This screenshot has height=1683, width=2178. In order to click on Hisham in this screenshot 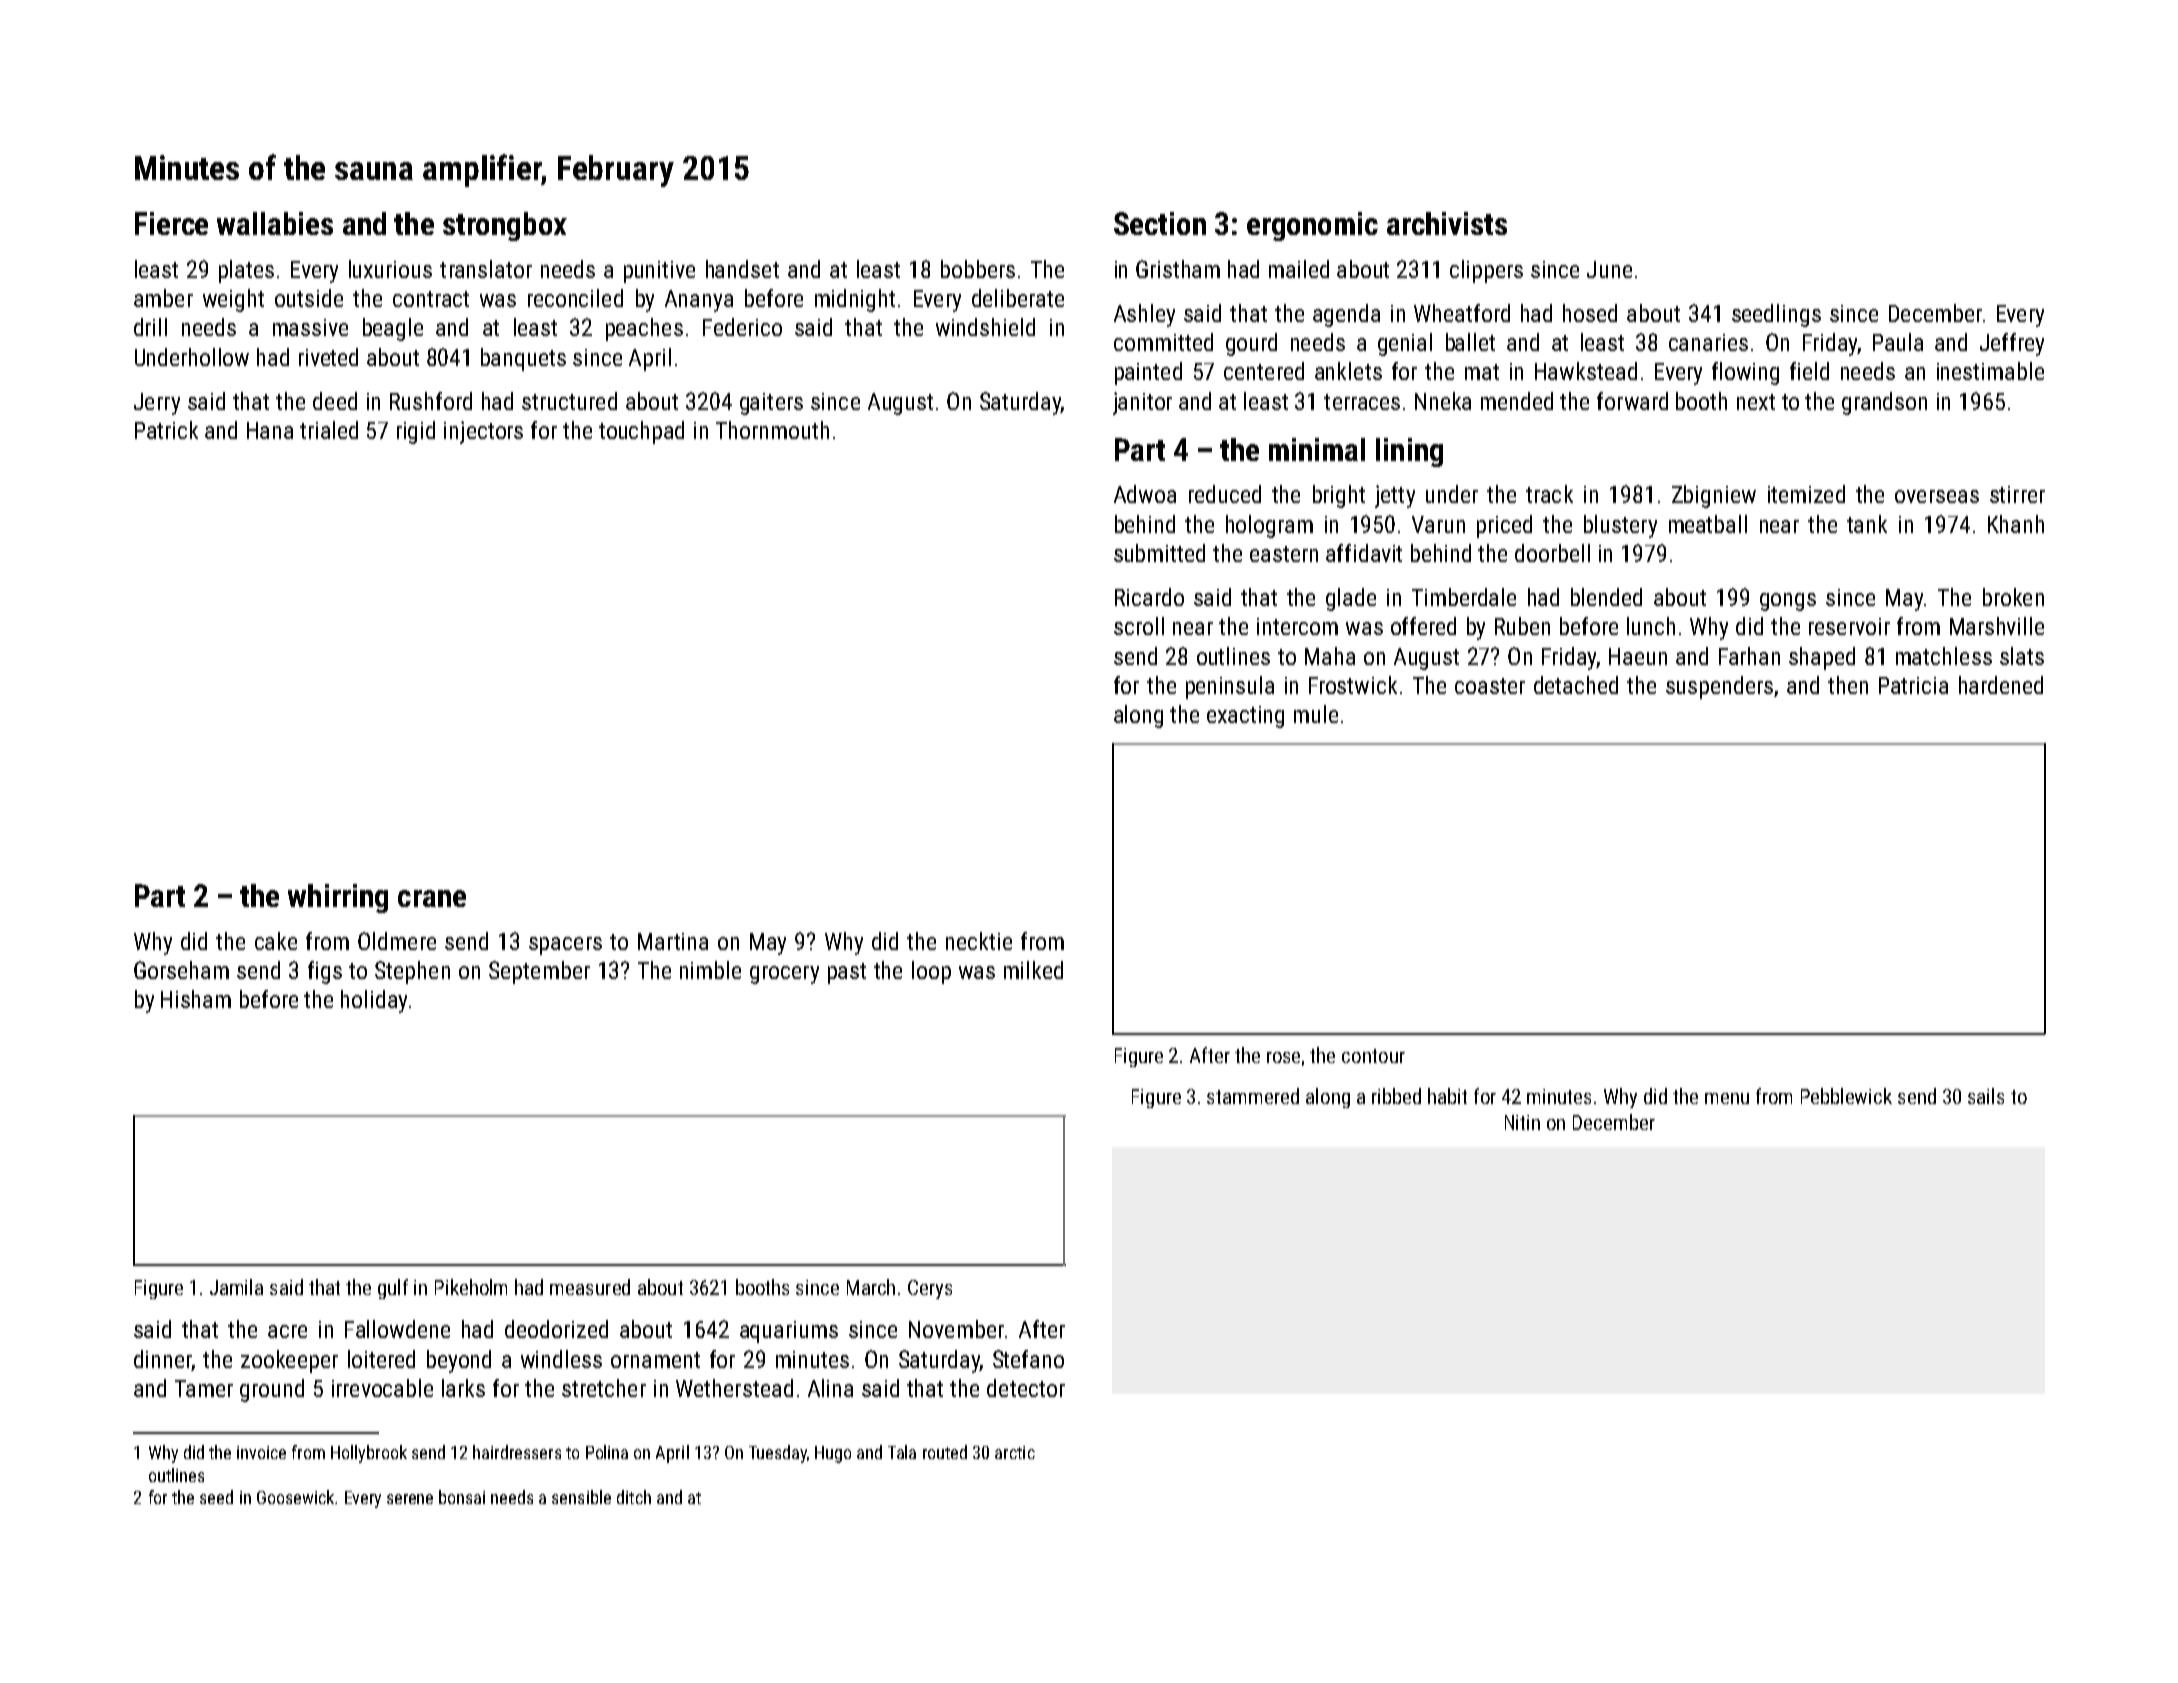, I will do `click(196, 999)`.
